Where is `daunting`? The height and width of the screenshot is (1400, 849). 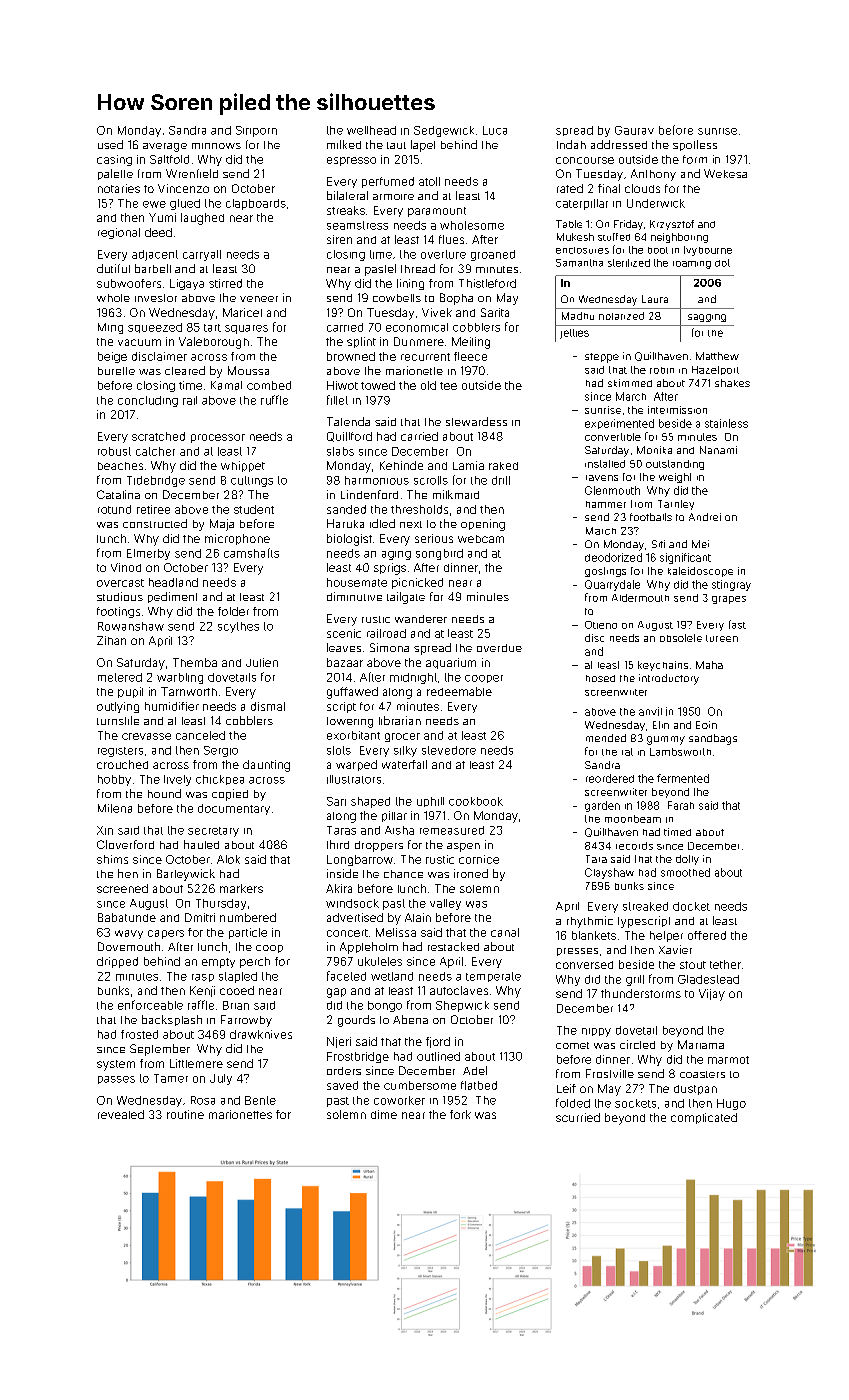 daunting is located at coordinates (266, 766).
